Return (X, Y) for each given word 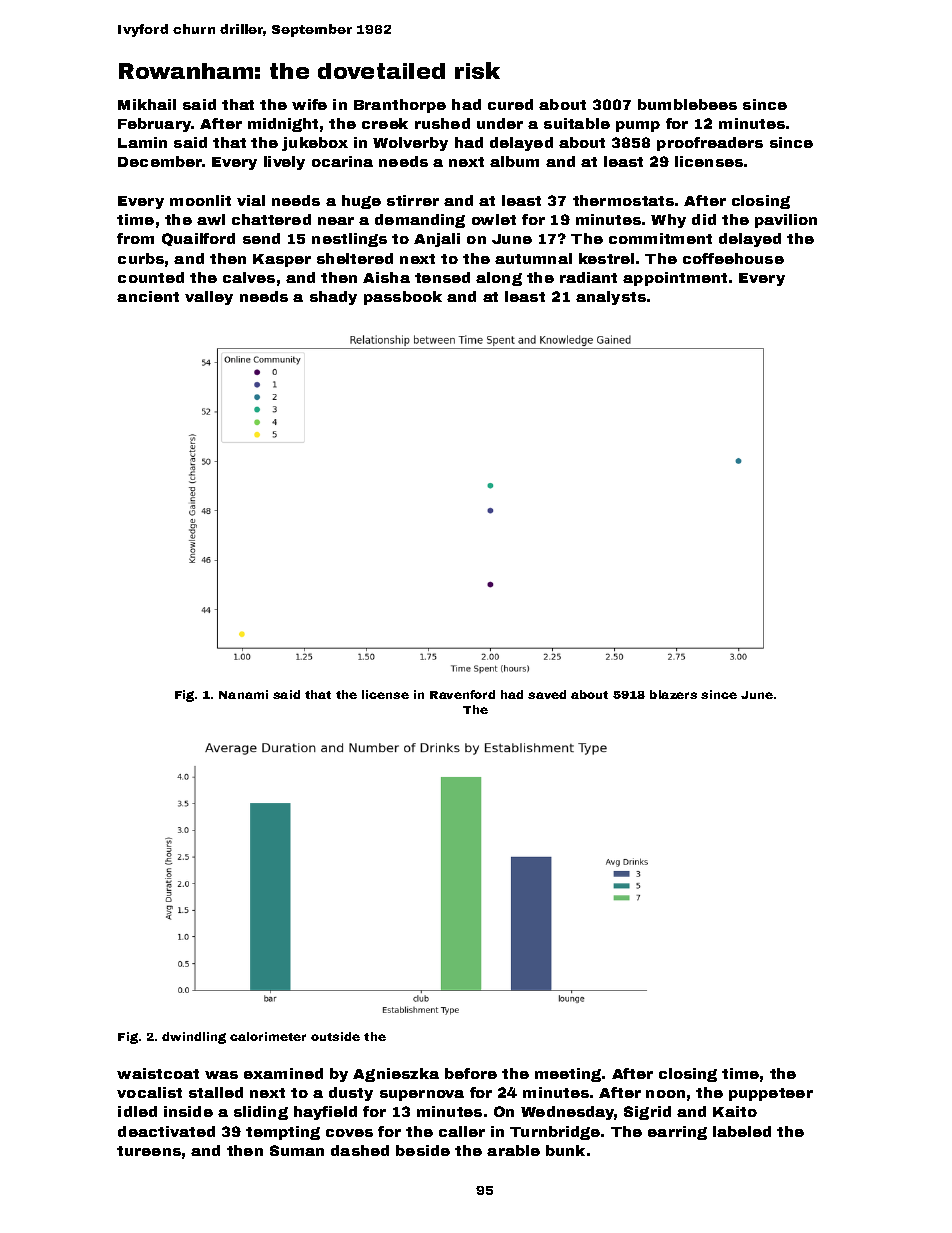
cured (510, 104)
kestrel (606, 258)
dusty (351, 1094)
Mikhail (147, 104)
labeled (742, 1131)
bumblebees (687, 104)
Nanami (243, 694)
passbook (403, 298)
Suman (297, 1150)
